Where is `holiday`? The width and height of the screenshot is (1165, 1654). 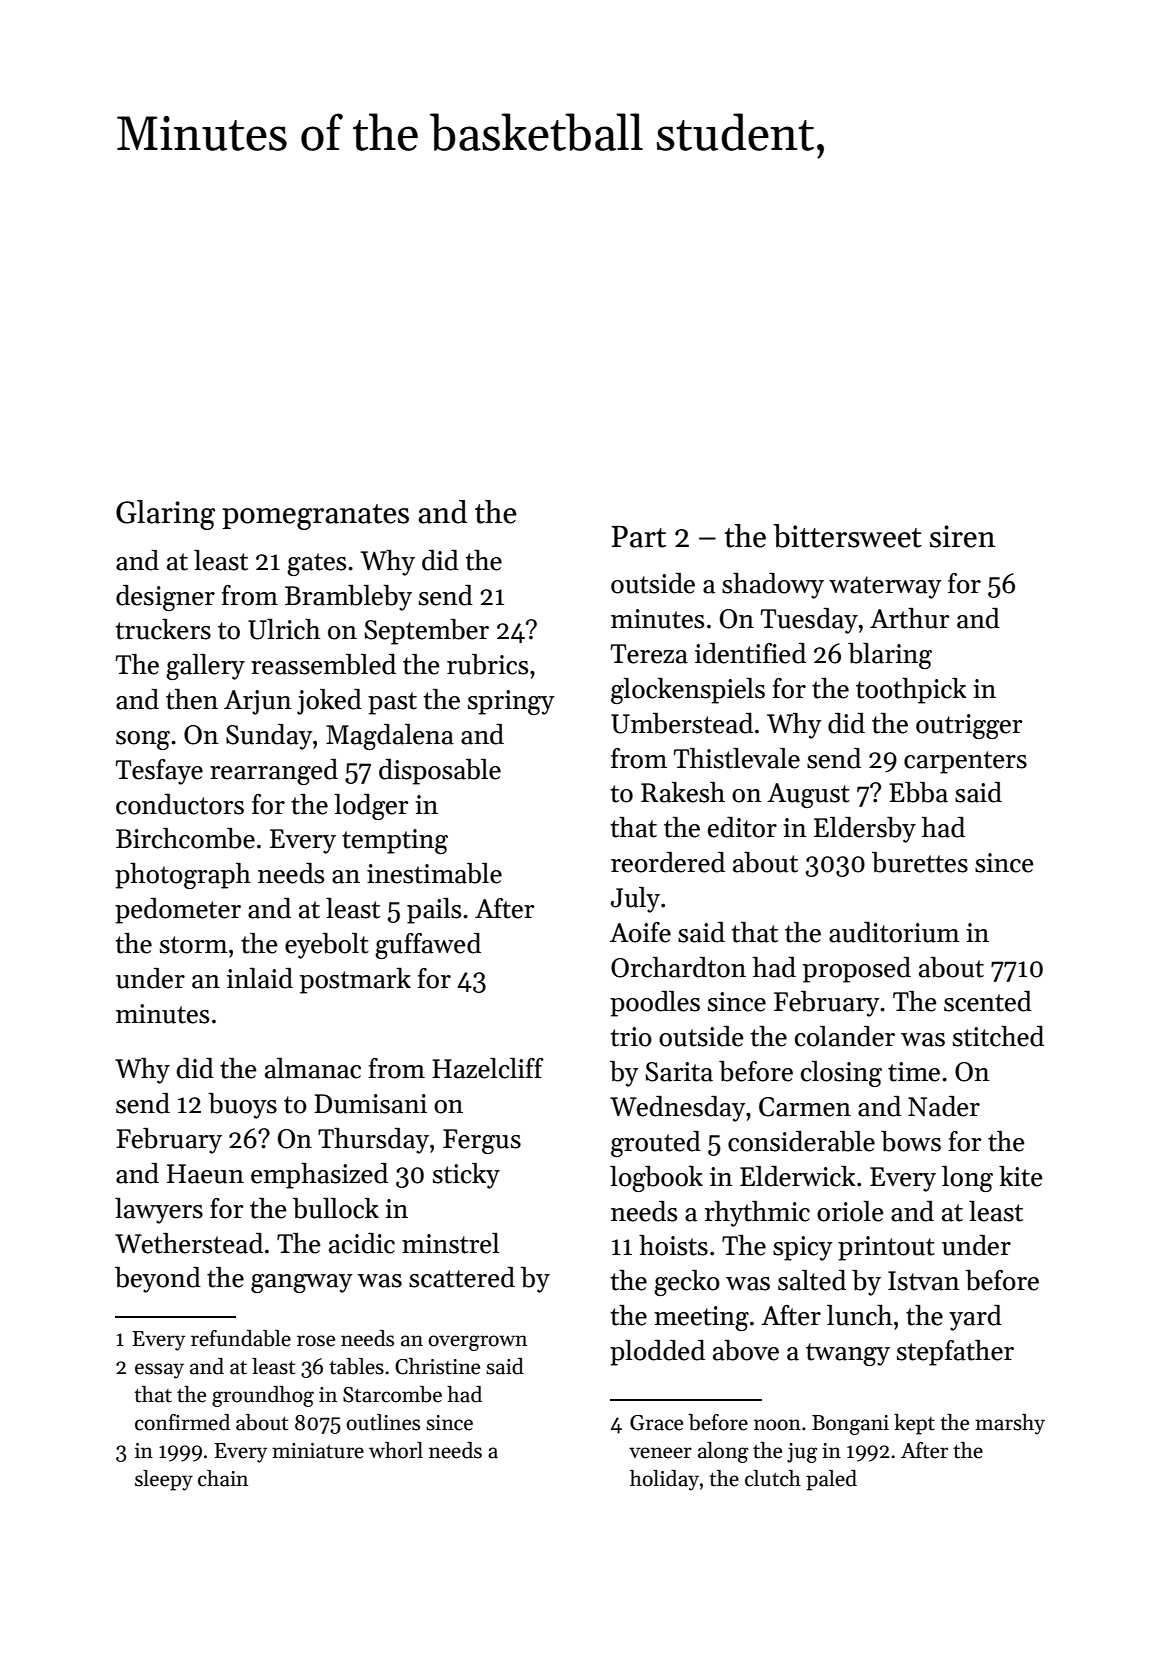 holiday is located at coordinates (664, 1480).
